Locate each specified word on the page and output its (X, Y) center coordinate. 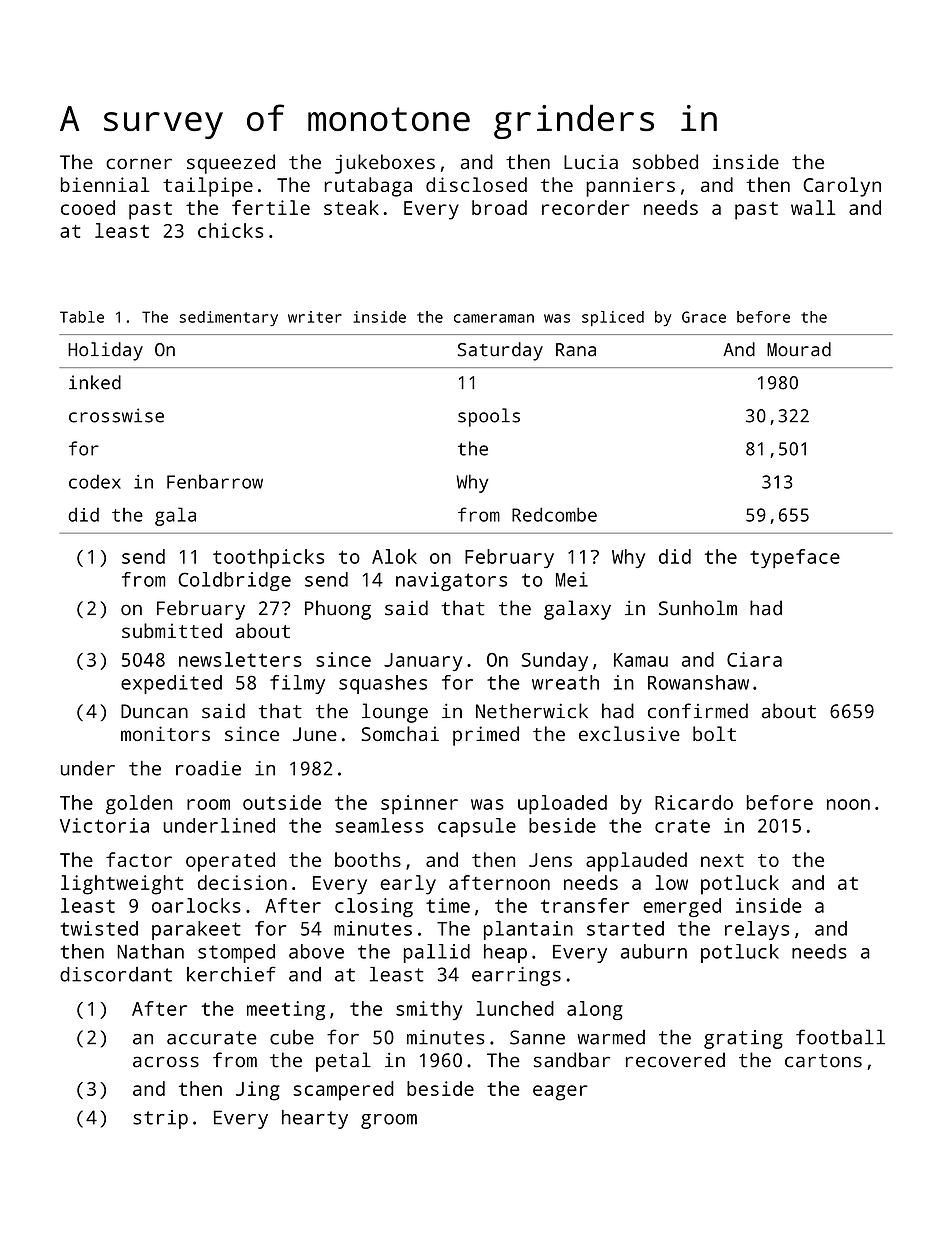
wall (813, 207)
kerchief (231, 974)
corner (139, 163)
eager (560, 1093)
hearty (315, 1119)
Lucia (591, 162)
